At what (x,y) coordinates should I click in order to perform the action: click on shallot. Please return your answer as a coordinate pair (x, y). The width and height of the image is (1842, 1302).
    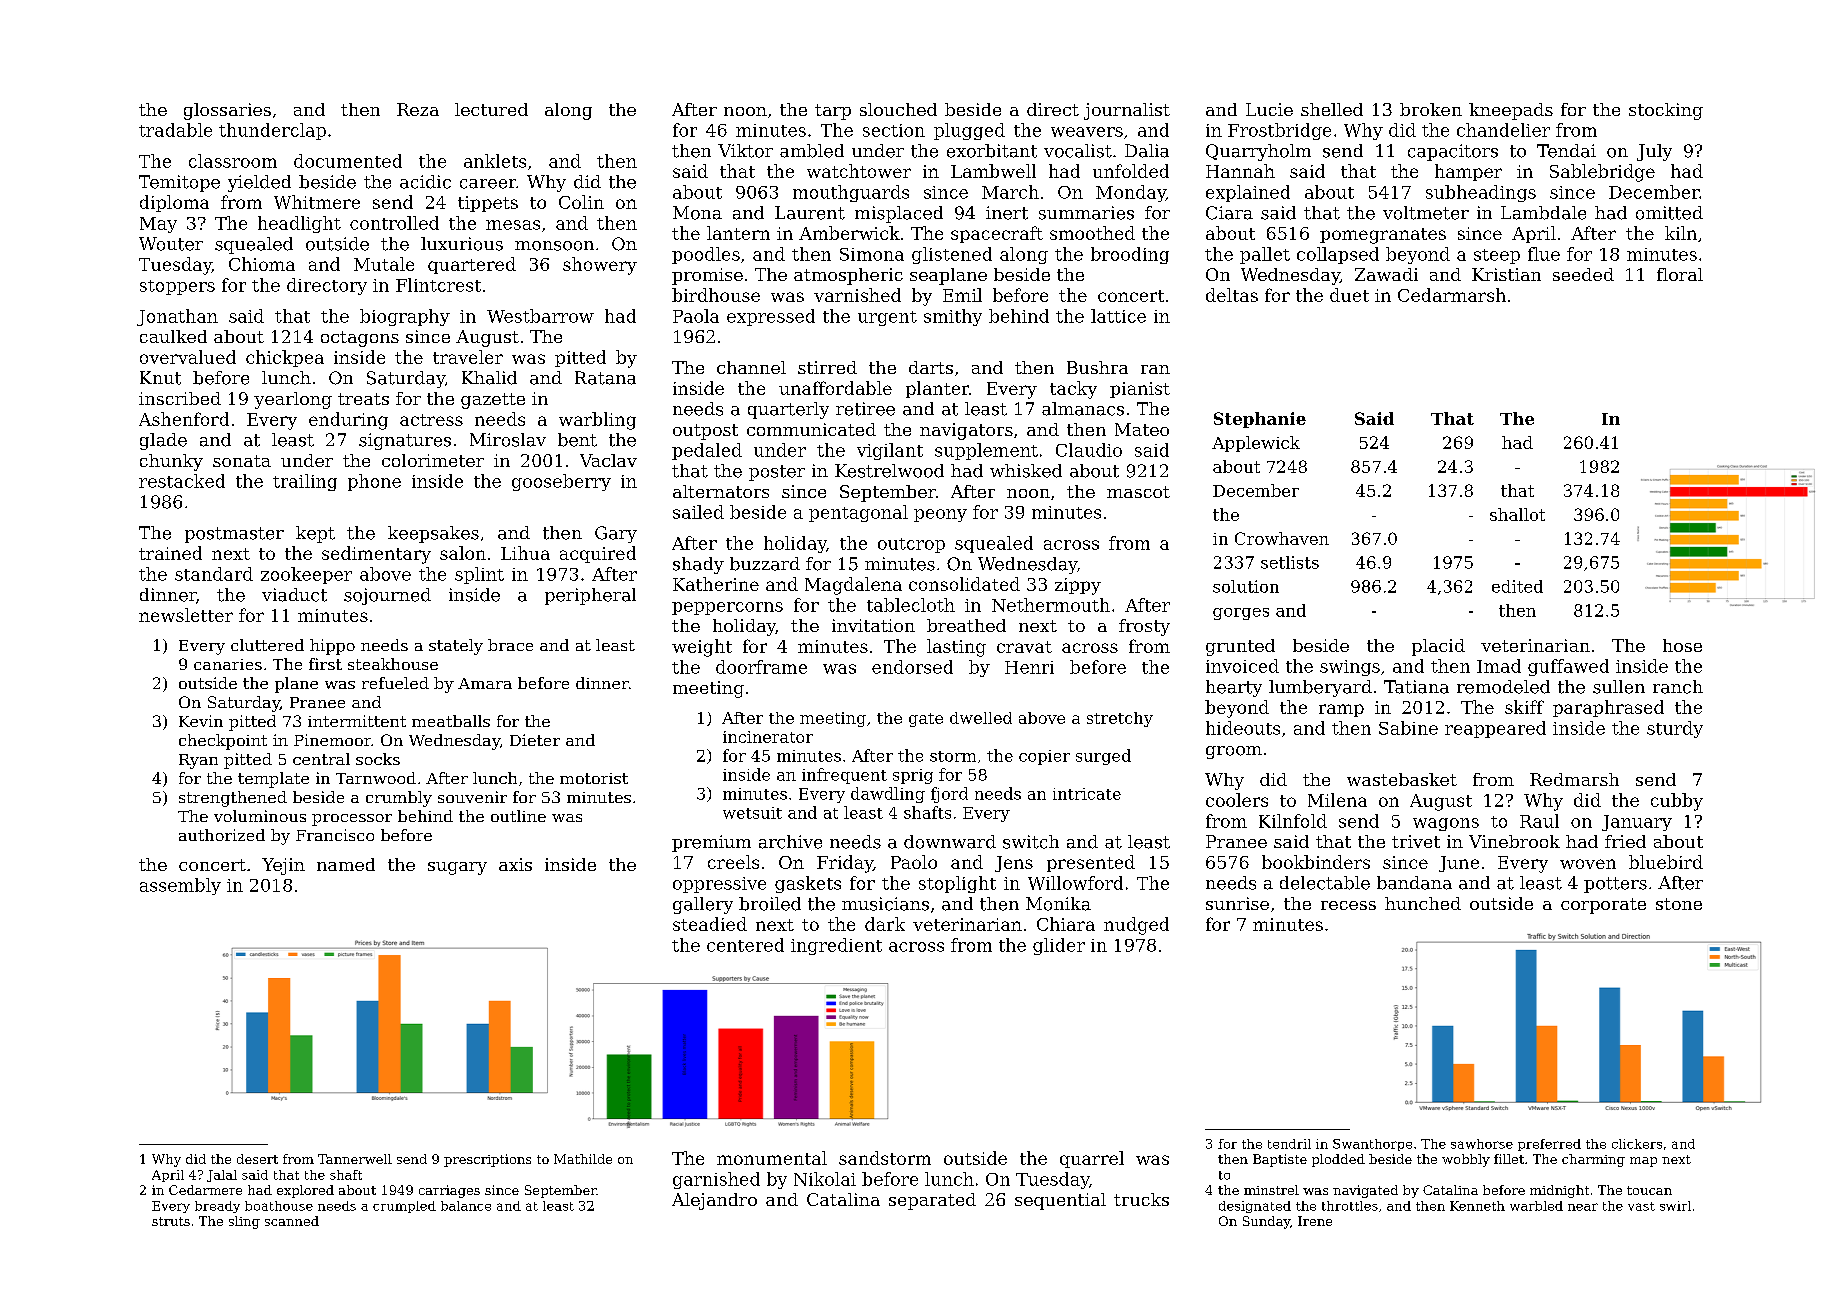
    Looking at the image, I should click on (1517, 514).
